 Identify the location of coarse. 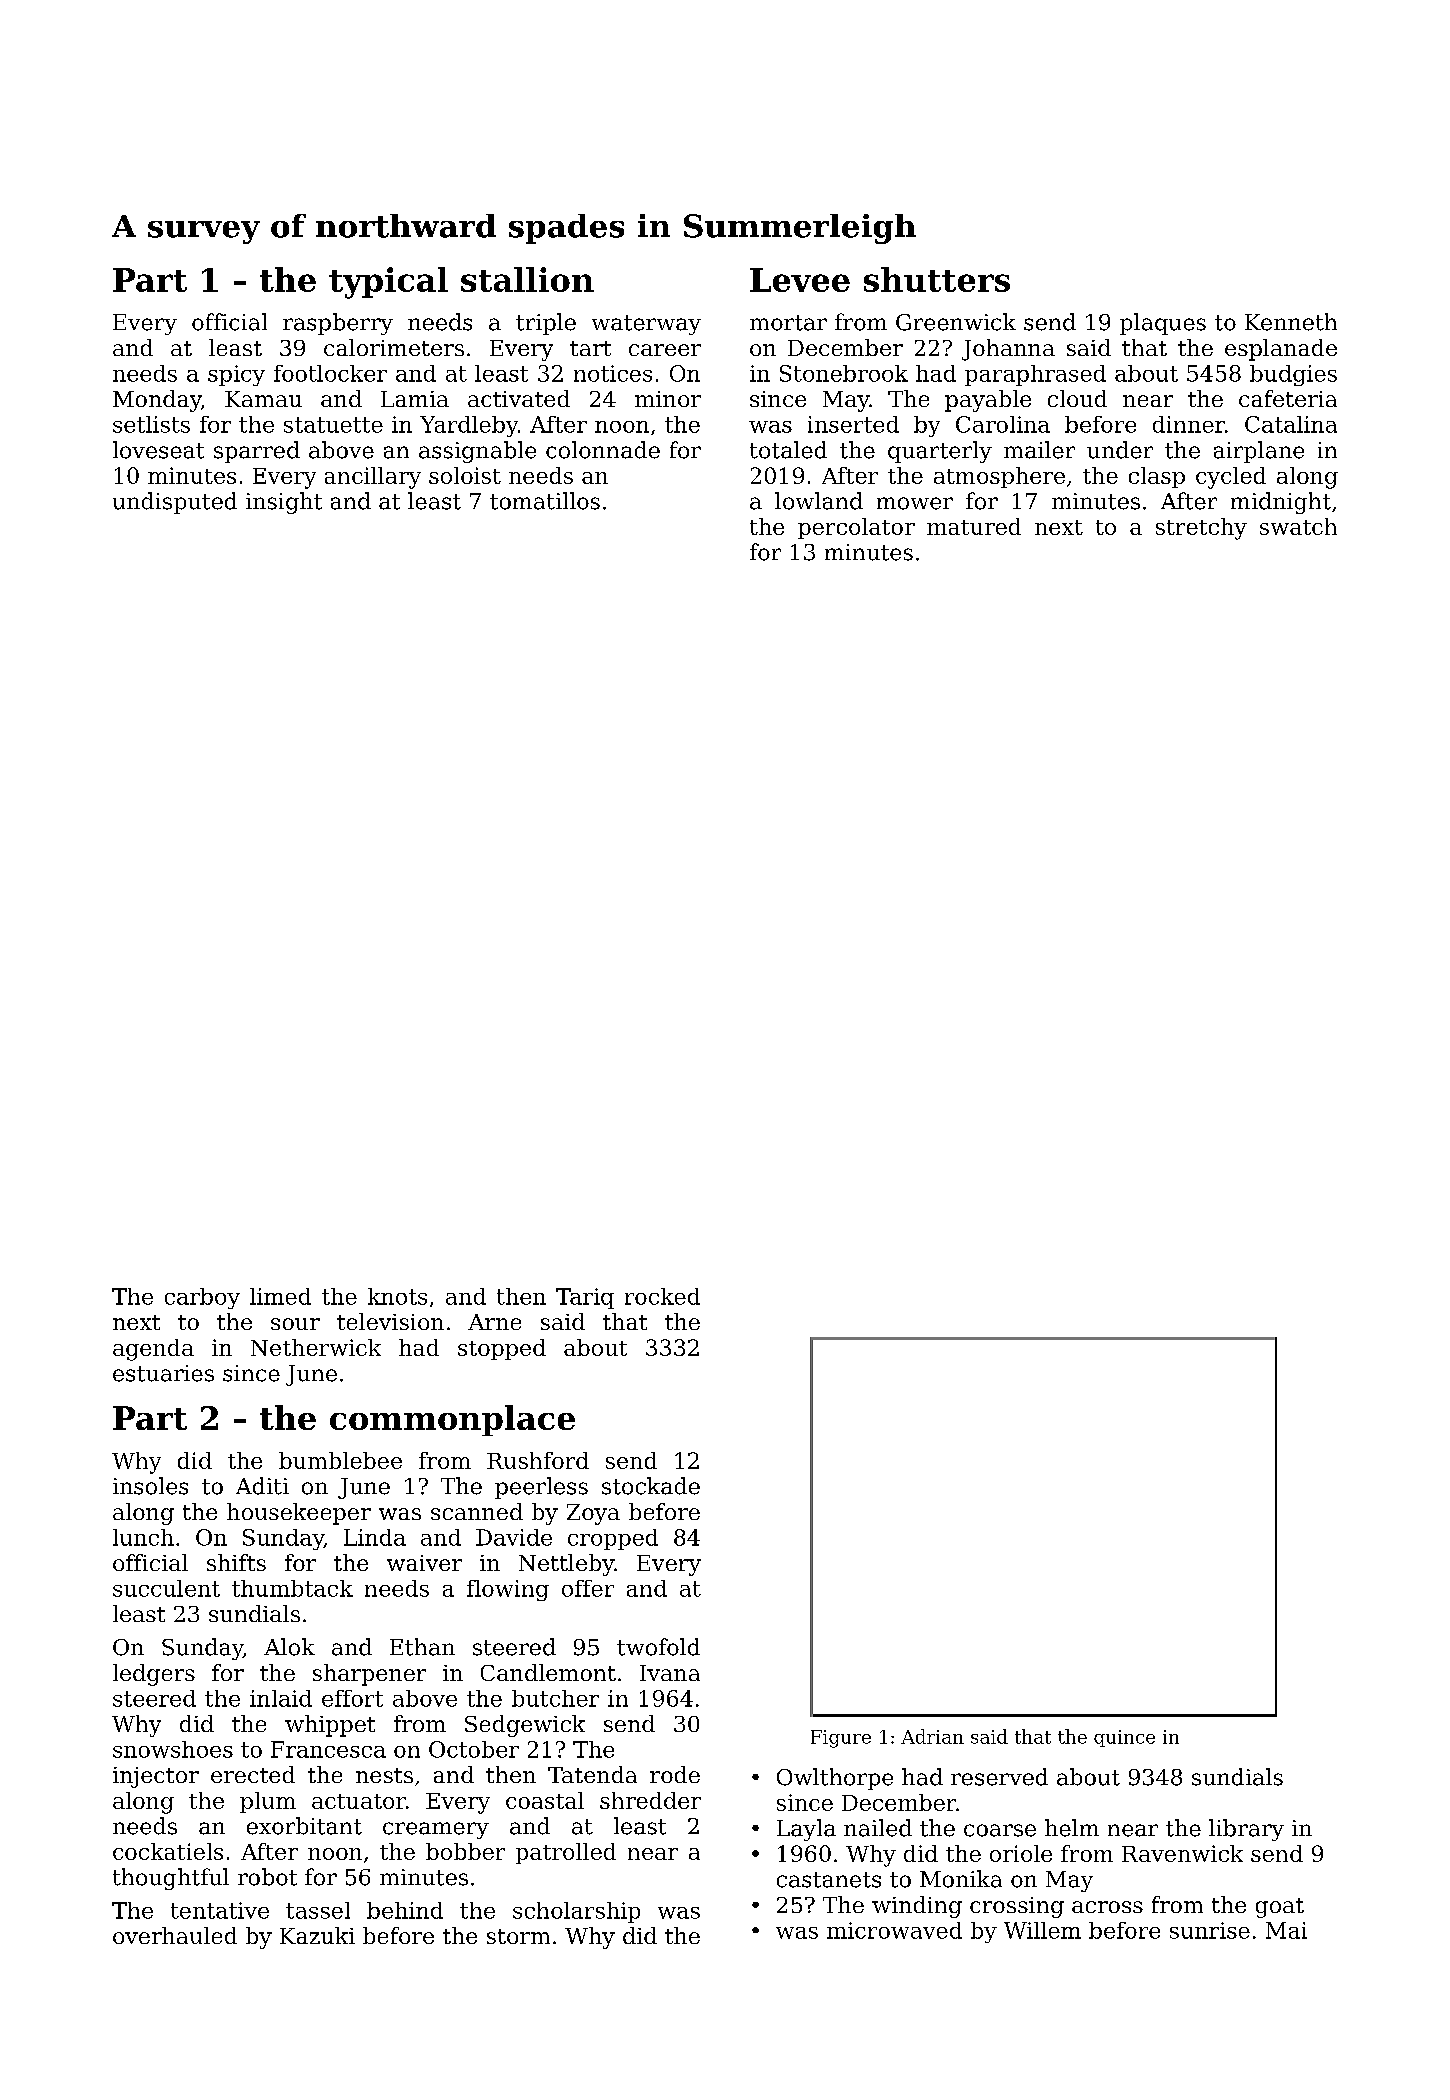
(1000, 1830).
